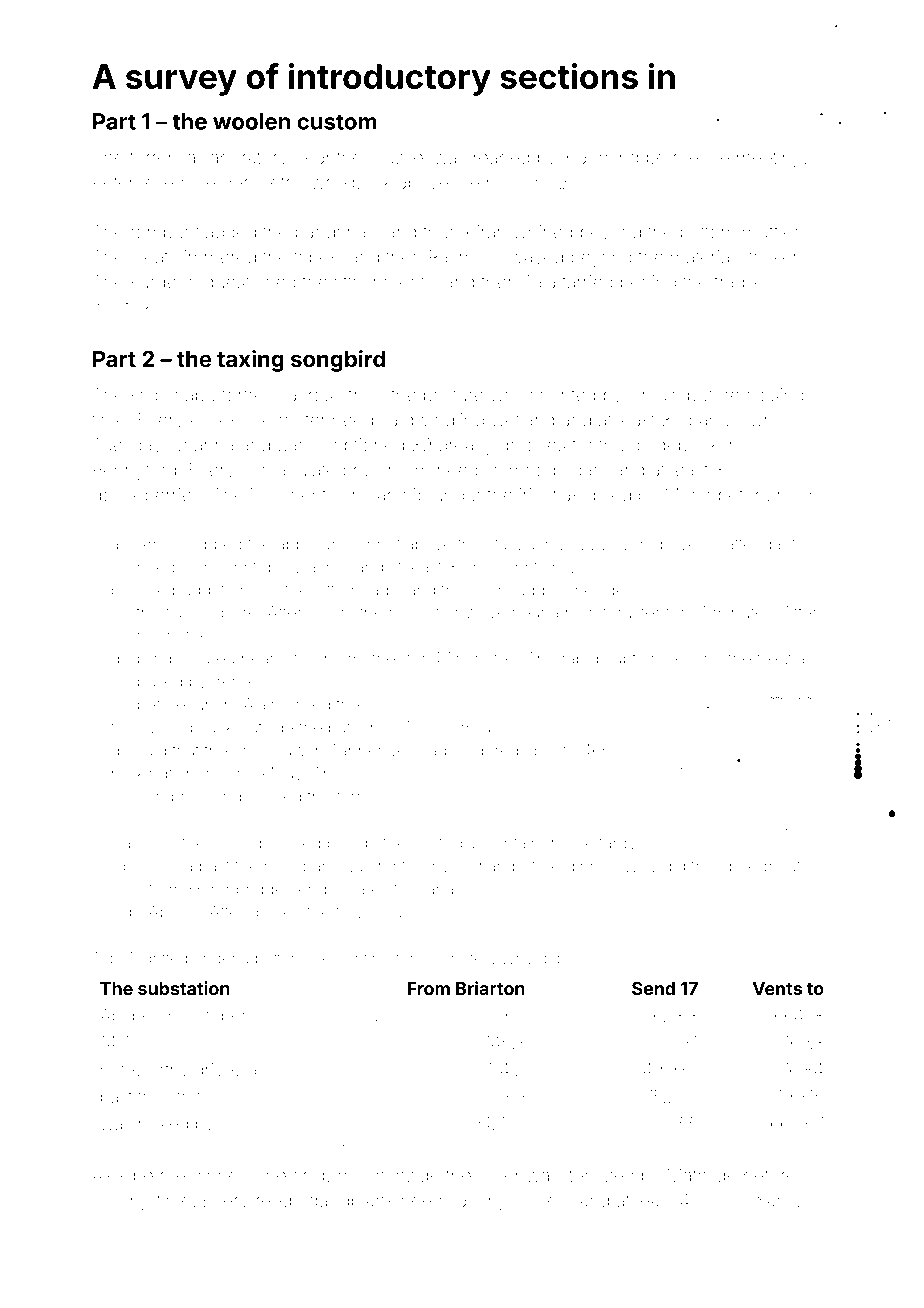 The image size is (924, 1308). Describe the element at coordinates (739, 283) in the screenshot. I see `fragile` at that location.
